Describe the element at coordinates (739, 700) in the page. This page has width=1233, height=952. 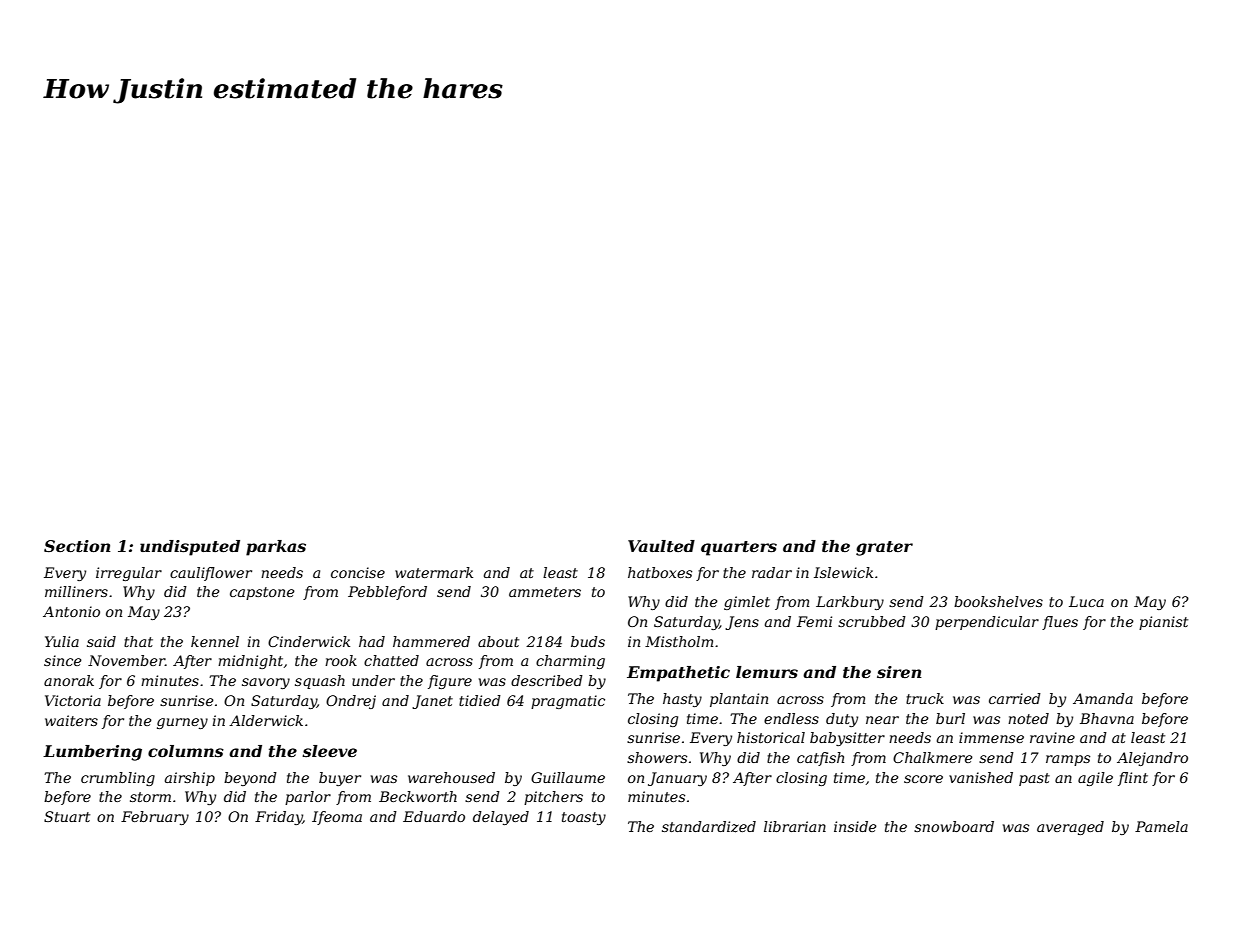
I see `plantain` at that location.
